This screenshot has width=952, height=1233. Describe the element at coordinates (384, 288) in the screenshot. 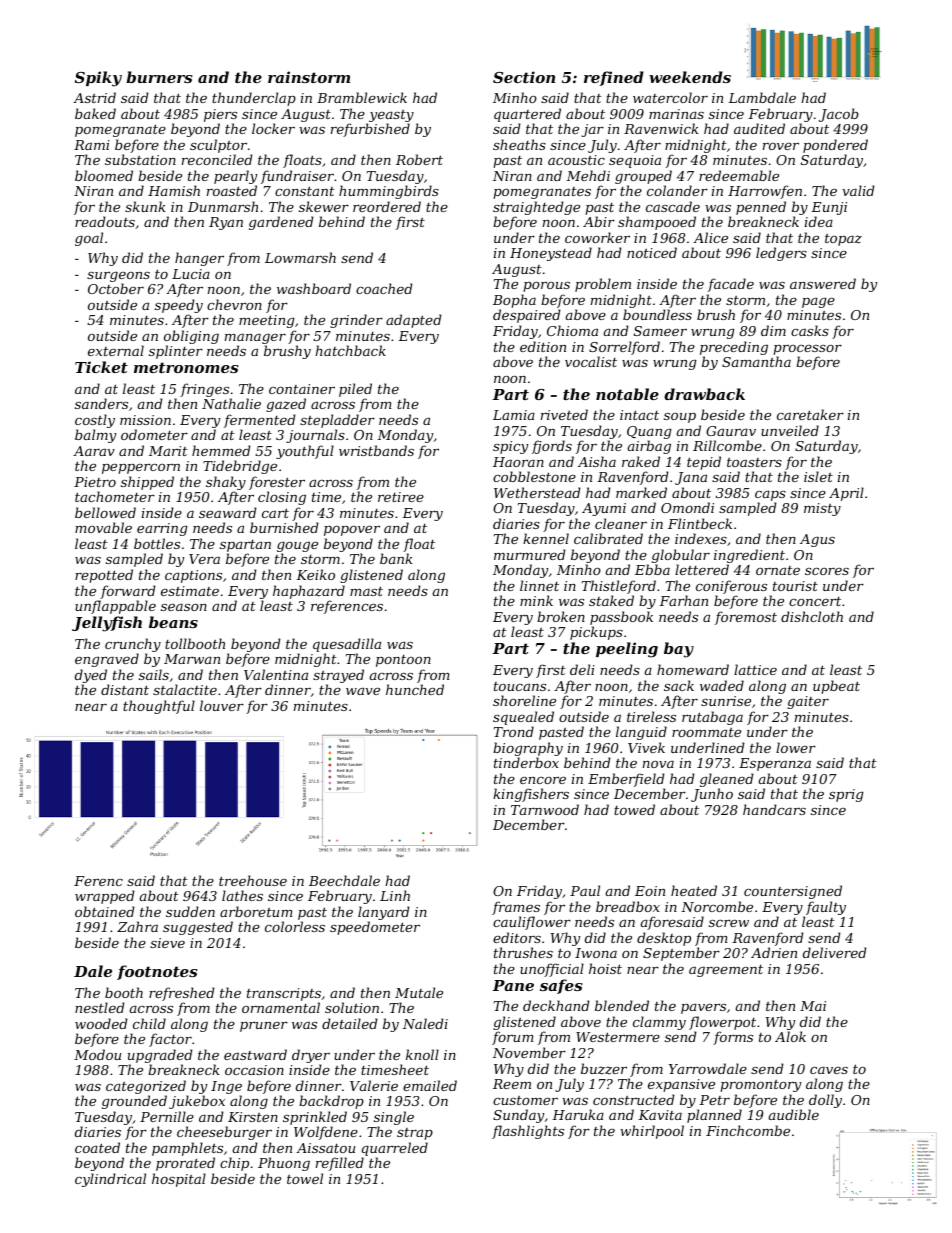

I see `coached` at that location.
